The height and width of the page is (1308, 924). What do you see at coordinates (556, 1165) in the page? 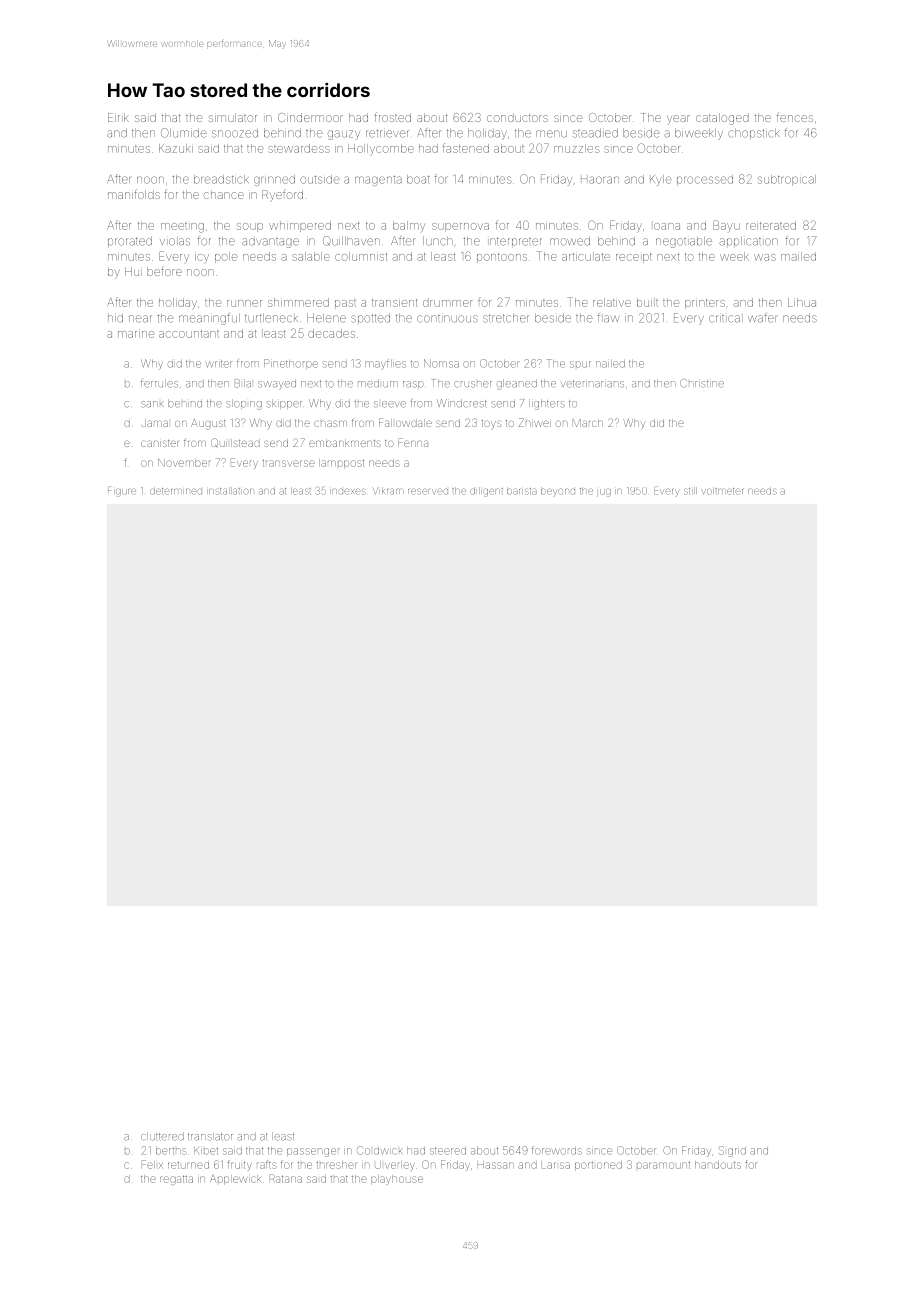
I see `Larisa` at bounding box center [556, 1165].
